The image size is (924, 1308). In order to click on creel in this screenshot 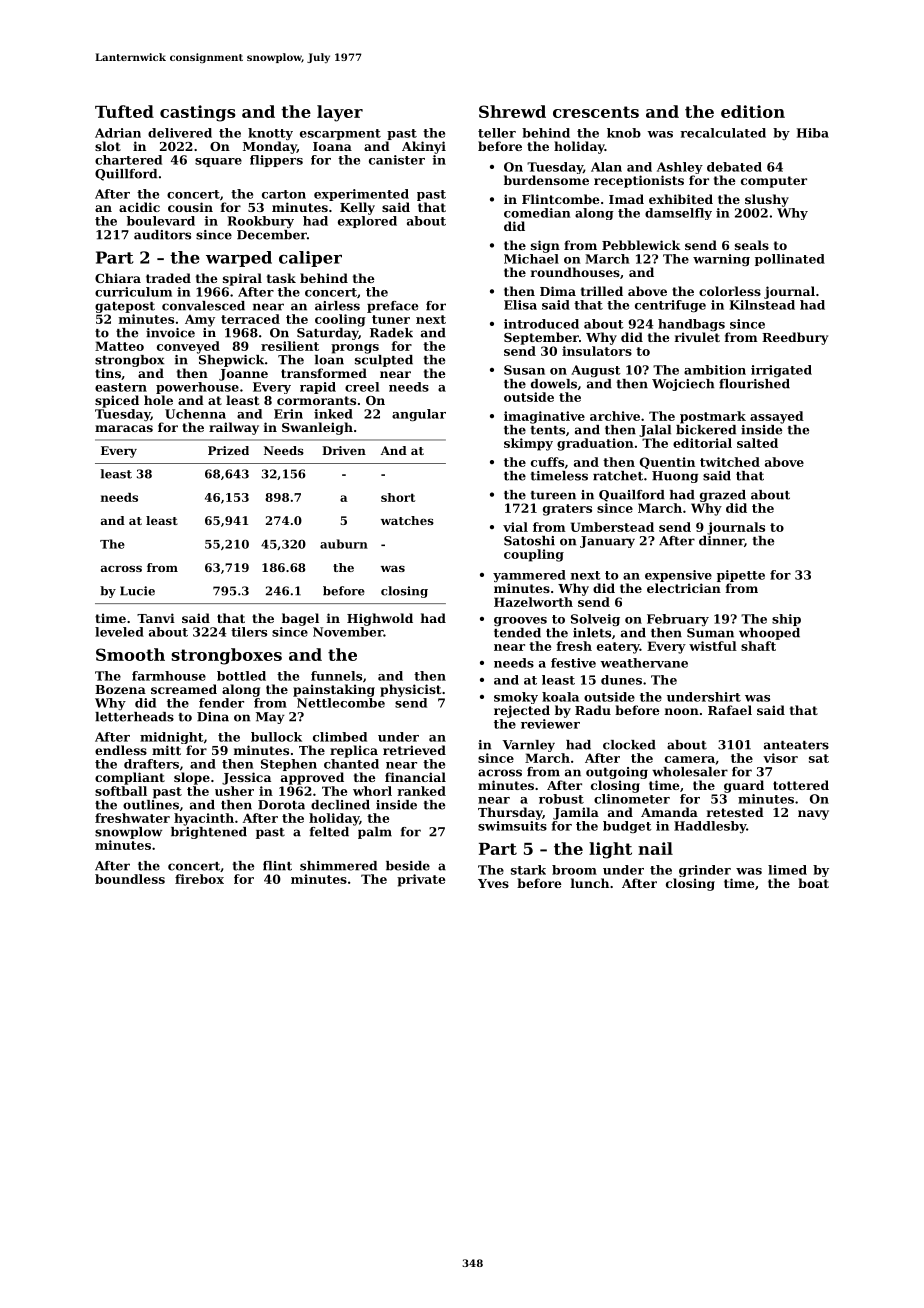, I will do `click(362, 387)`.
